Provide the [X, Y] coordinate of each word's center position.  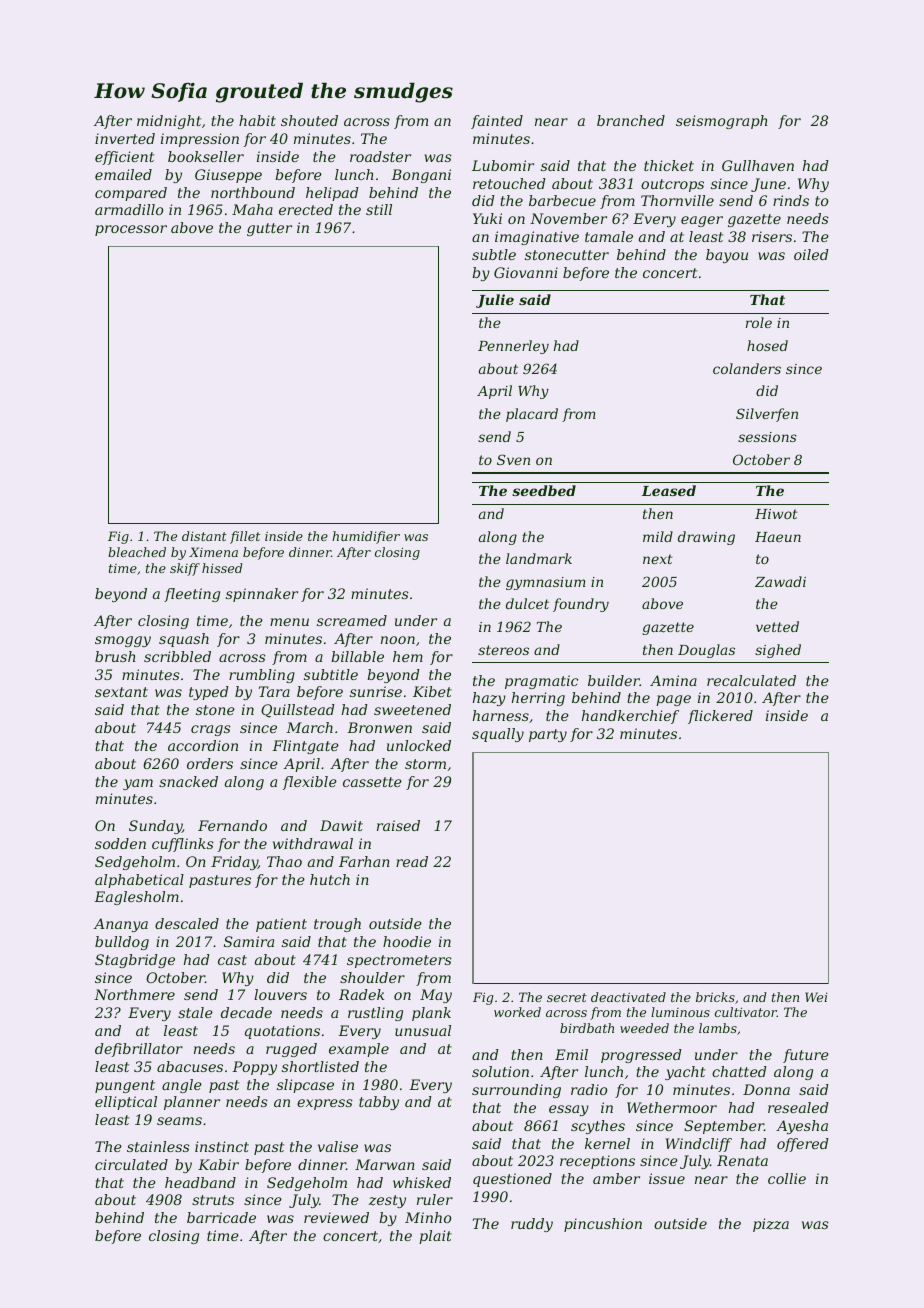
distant [204, 536]
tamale [609, 236]
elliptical [126, 1103]
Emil [571, 1054]
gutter [269, 229]
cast [232, 960]
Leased [669, 490]
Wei [816, 997]
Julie [495, 301]
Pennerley [513, 347]
